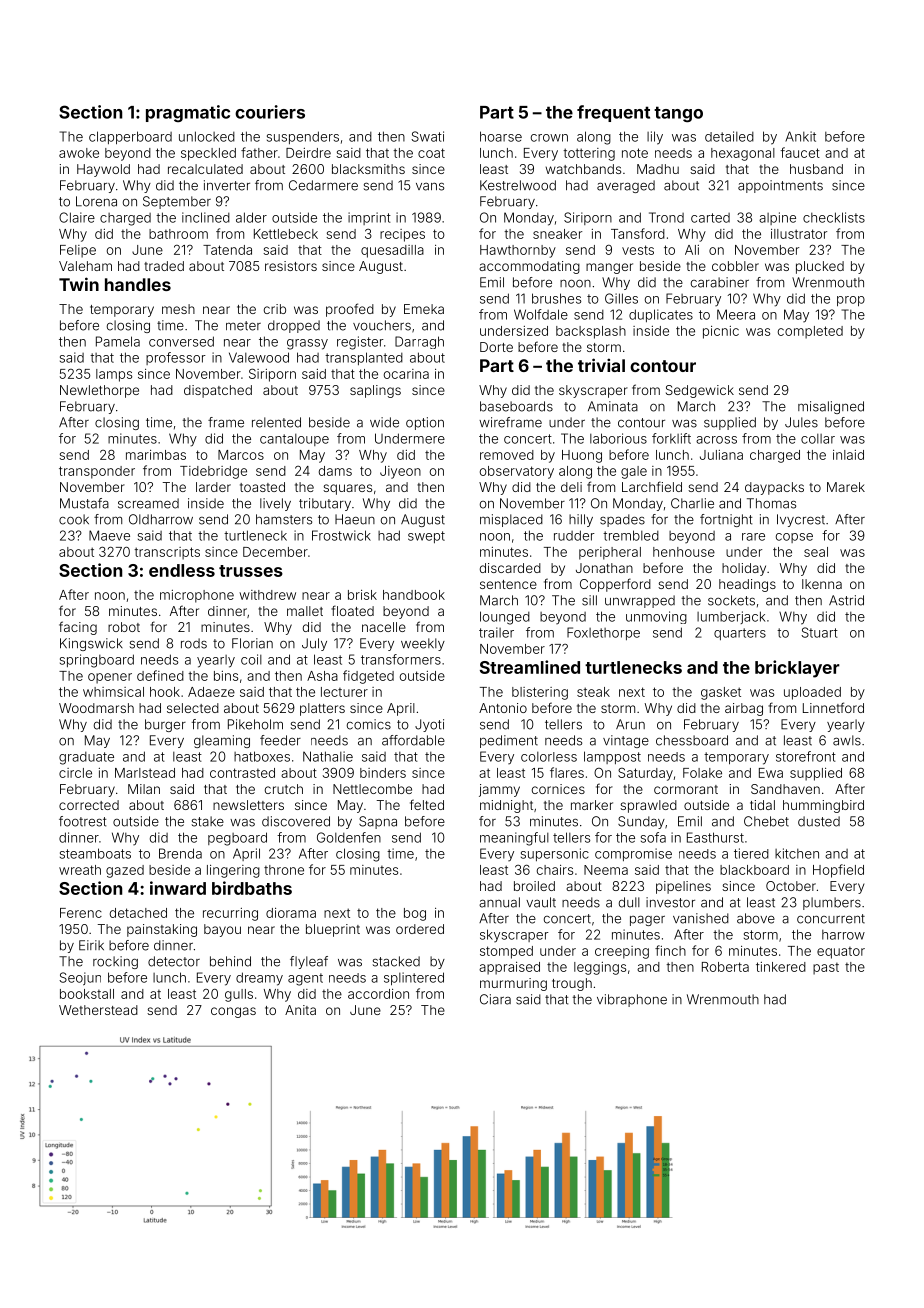 This document has height=1308, width=924. Describe the element at coordinates (833, 707) in the document. I see `Linnetford` at that location.
